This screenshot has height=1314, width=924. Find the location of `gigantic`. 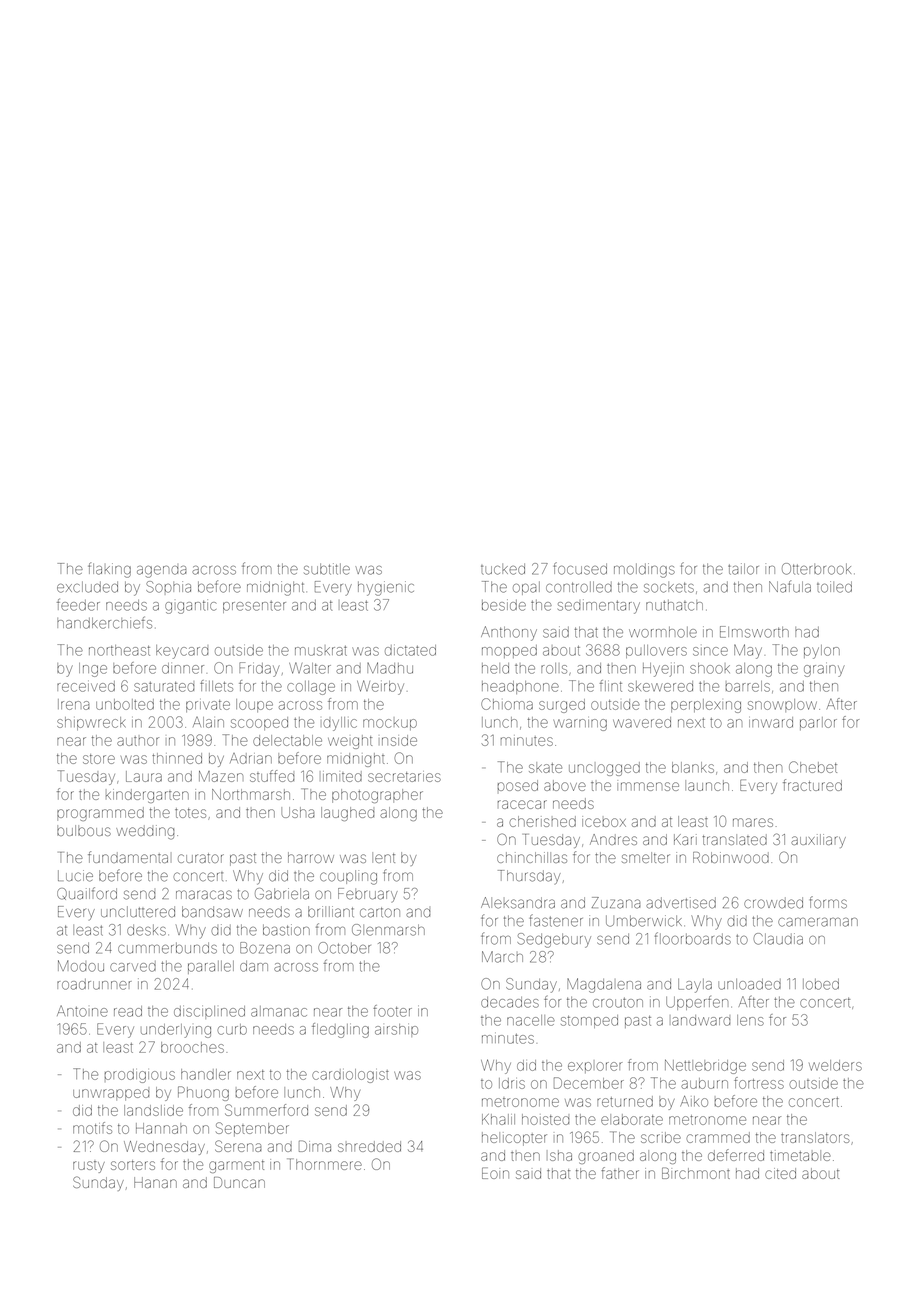

gigantic is located at coordinates (190, 606).
